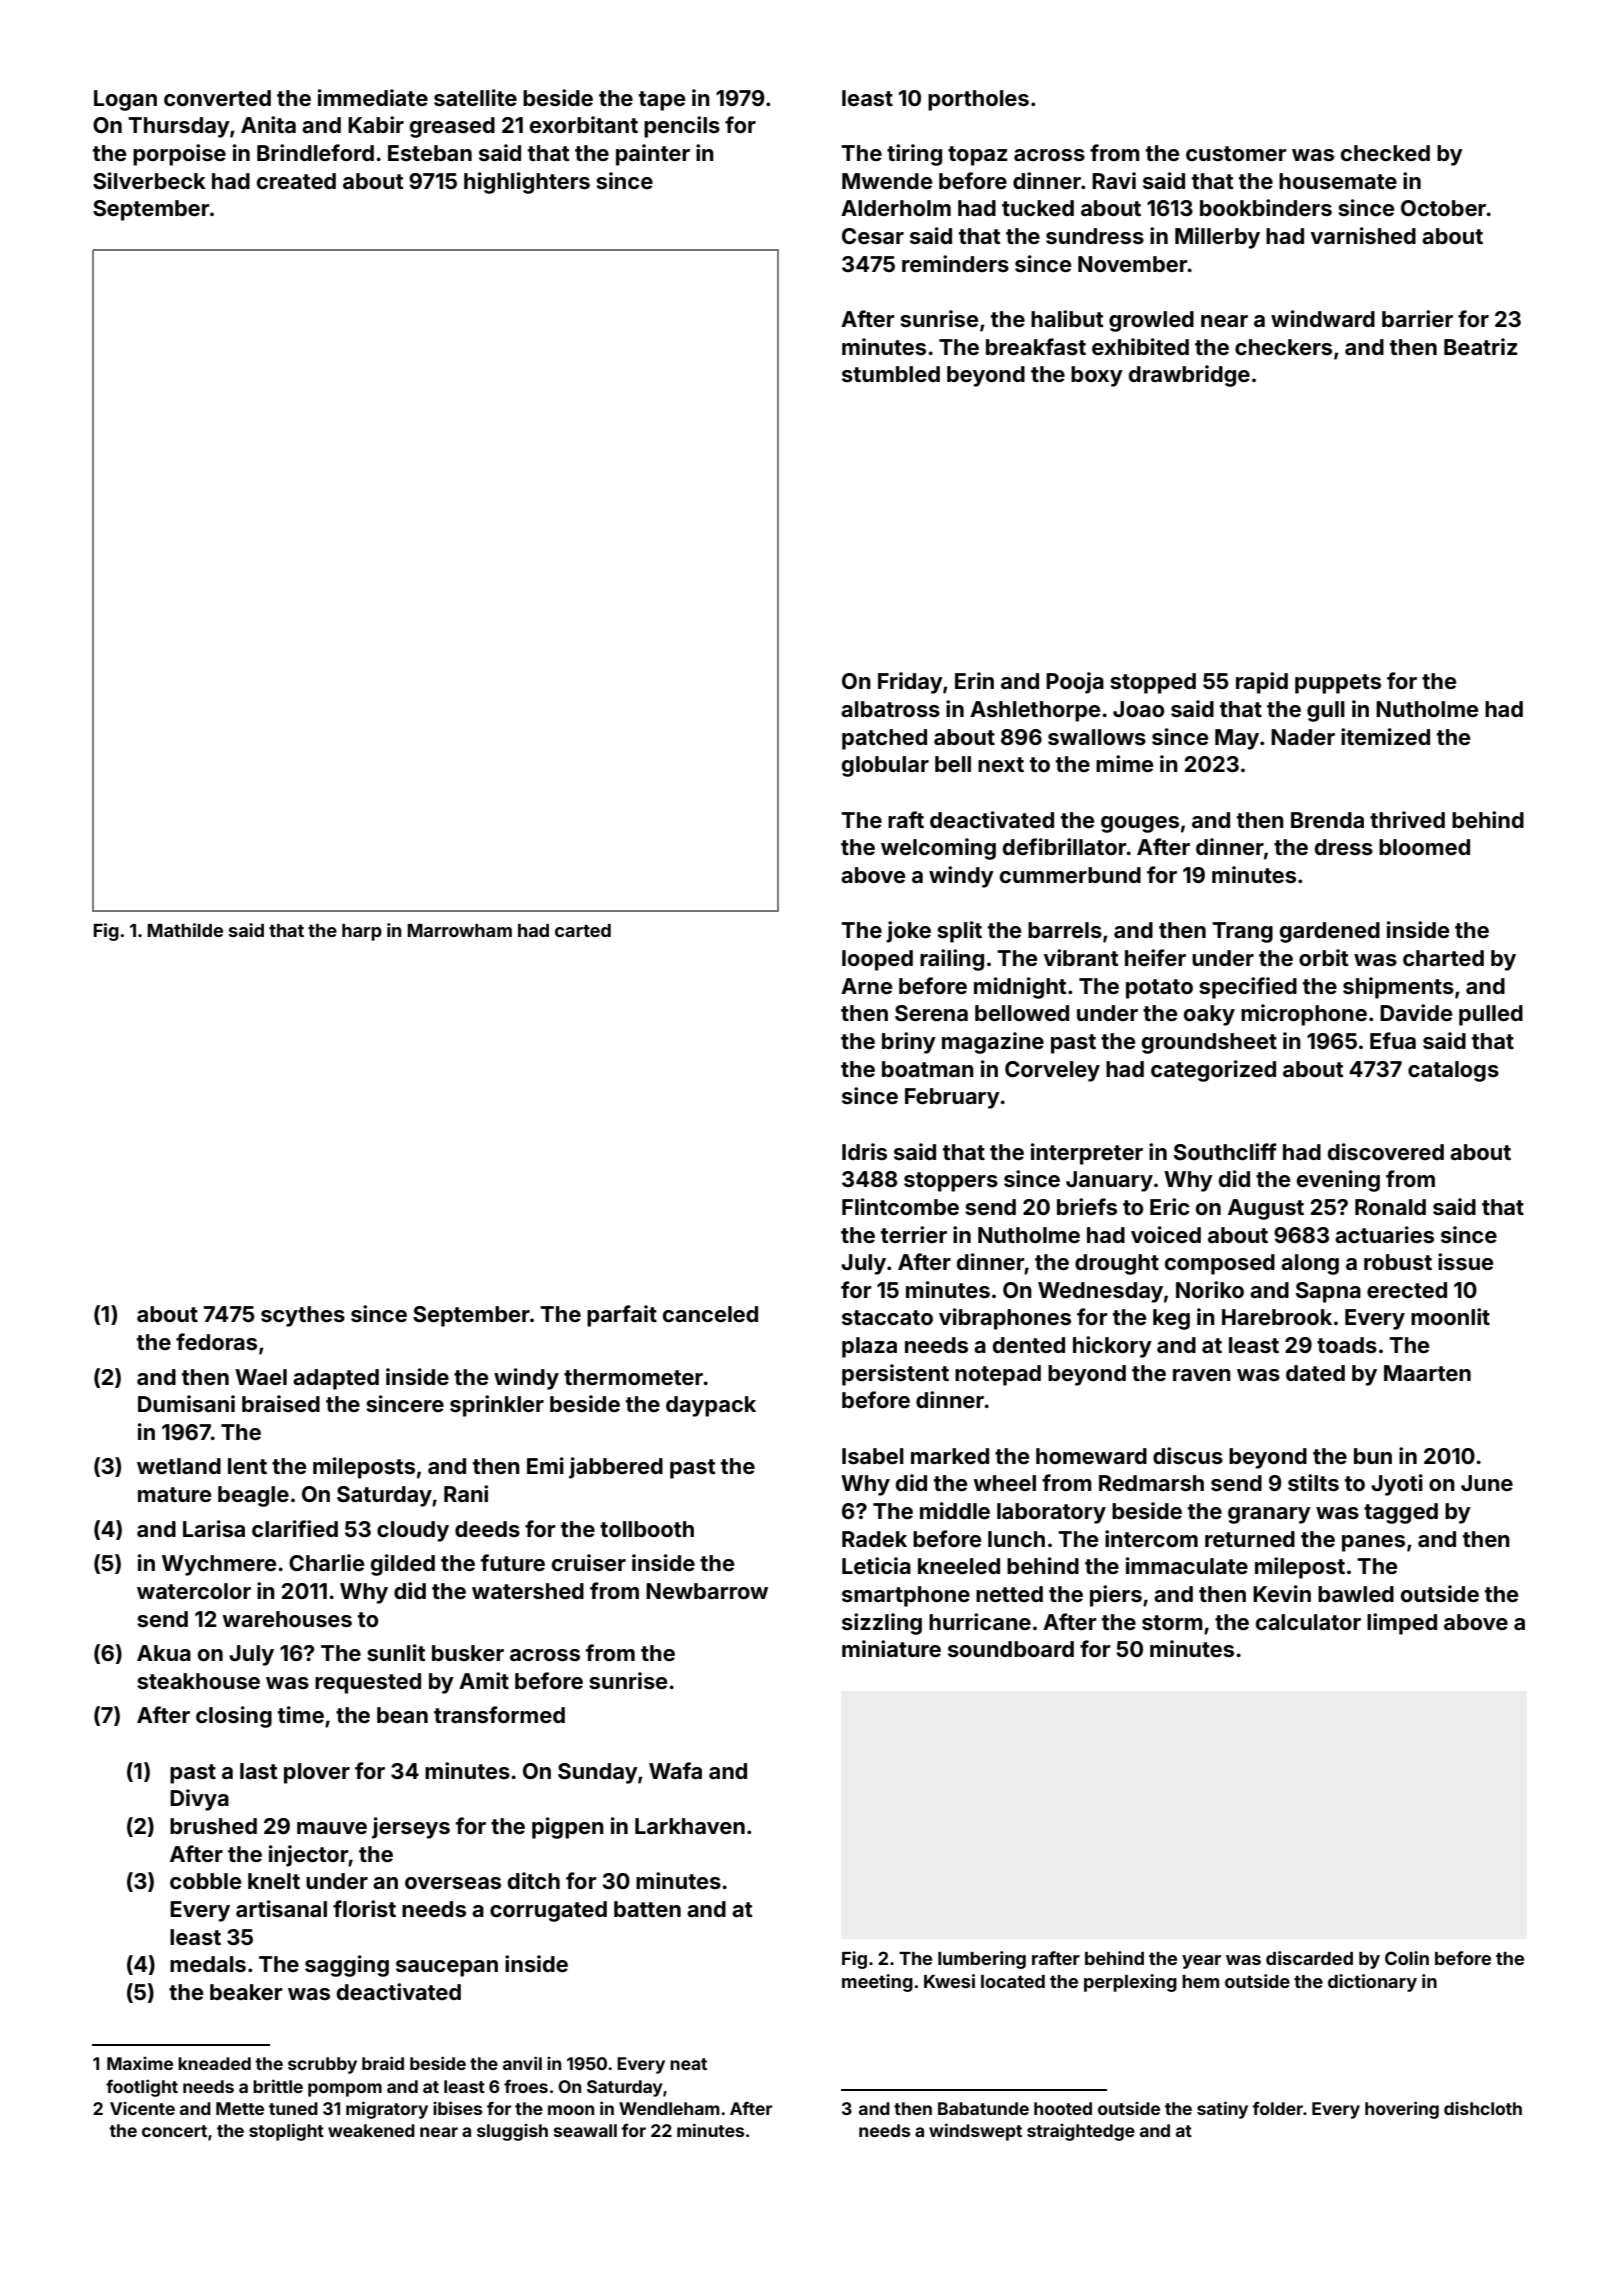  I want to click on immediate, so click(373, 97).
